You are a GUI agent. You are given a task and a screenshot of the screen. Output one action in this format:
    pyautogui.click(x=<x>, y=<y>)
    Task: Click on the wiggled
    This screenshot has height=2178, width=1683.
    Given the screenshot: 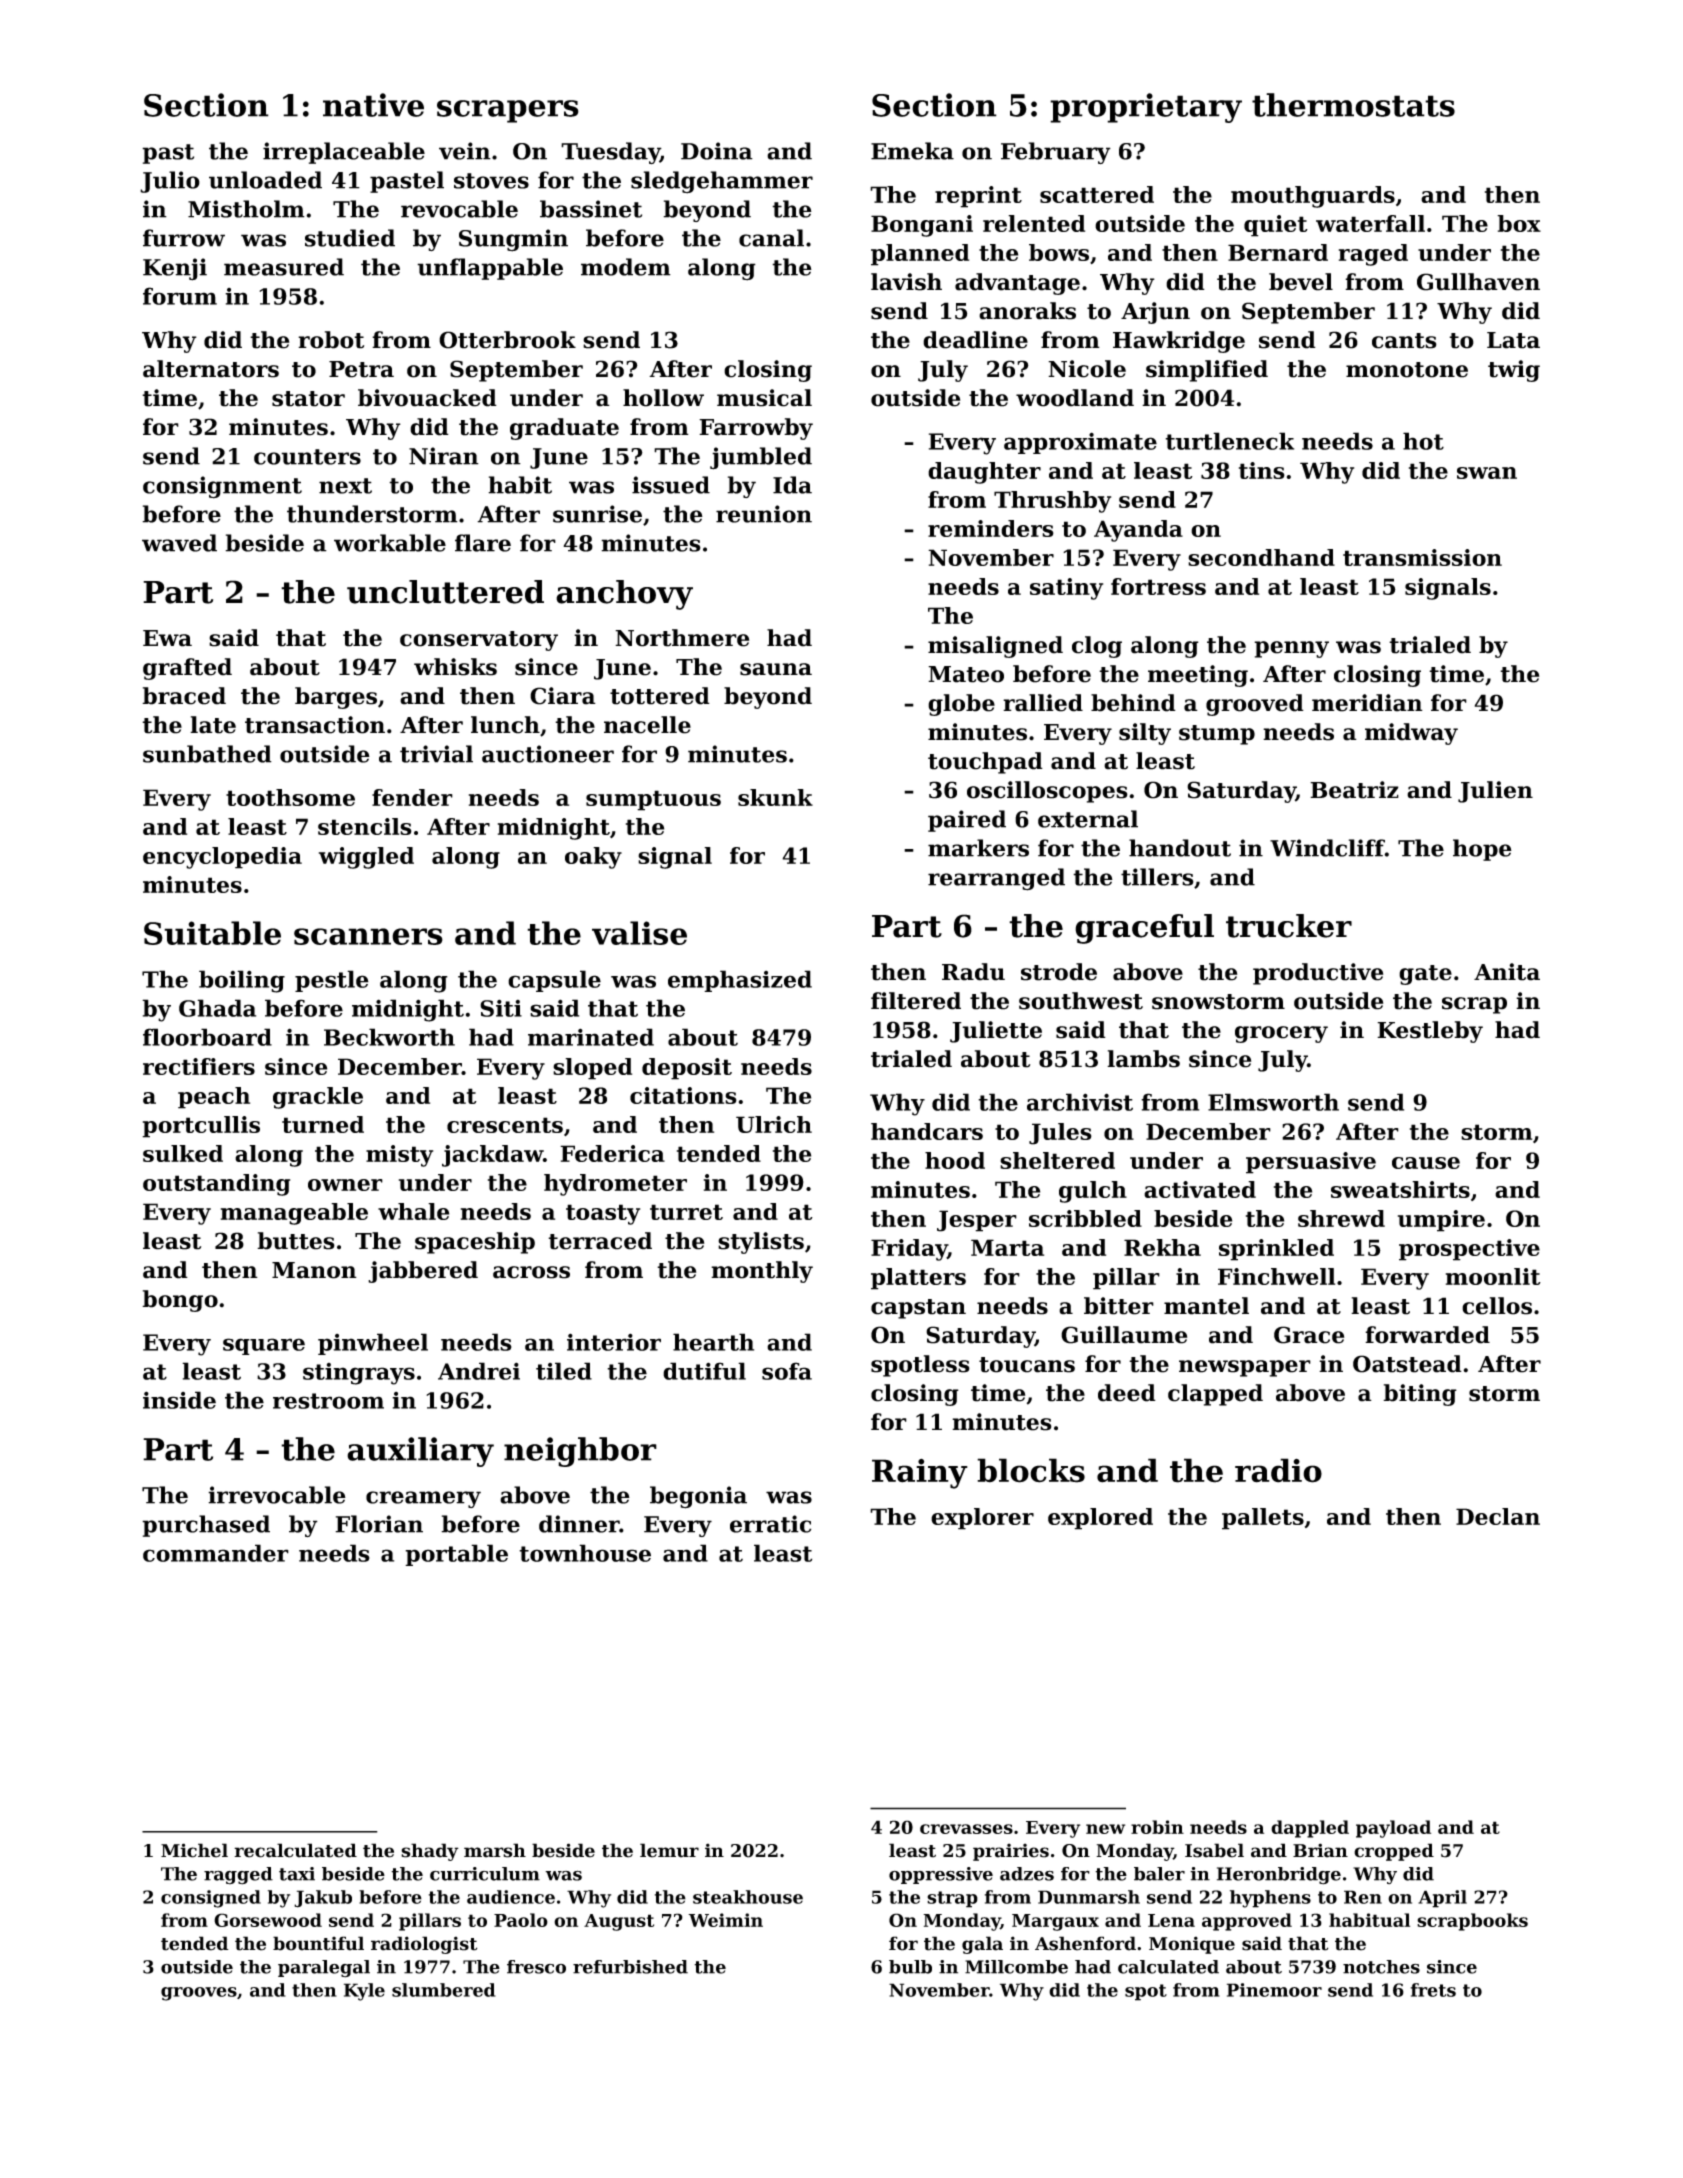 What is the action you would take?
    pyautogui.click(x=366, y=858)
